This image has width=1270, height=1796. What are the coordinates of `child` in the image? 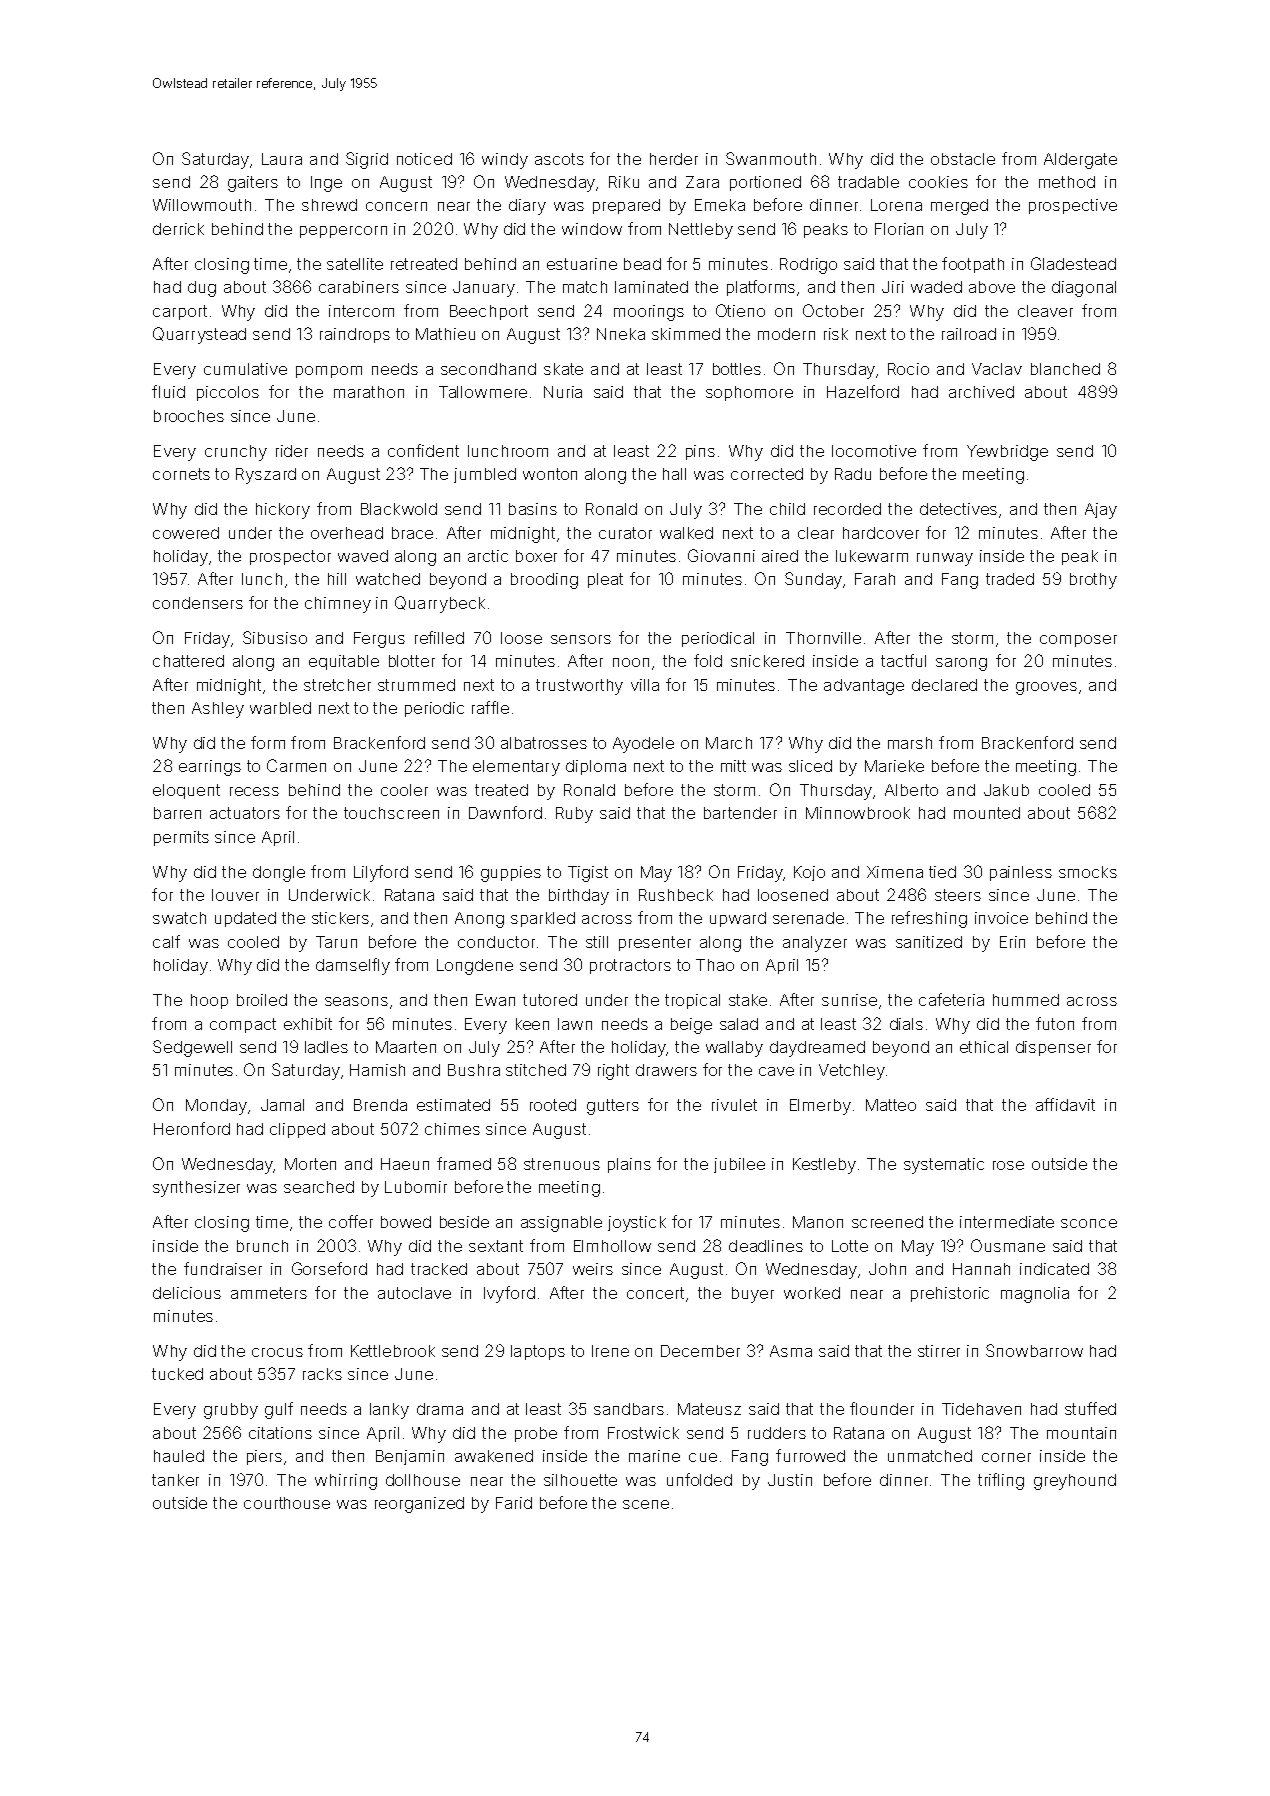 It's located at (787, 509).
